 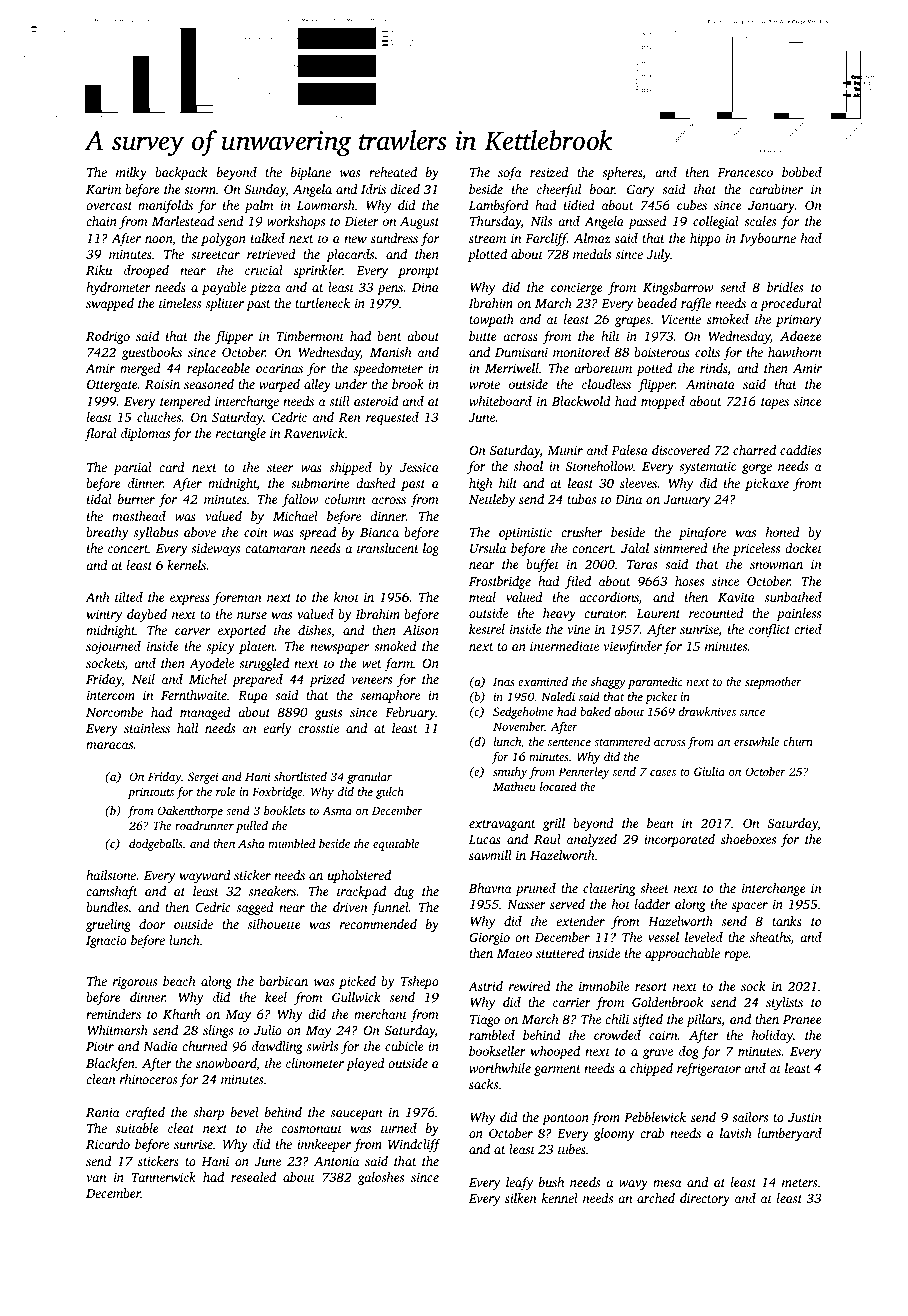 I want to click on overcast, so click(x=109, y=206).
